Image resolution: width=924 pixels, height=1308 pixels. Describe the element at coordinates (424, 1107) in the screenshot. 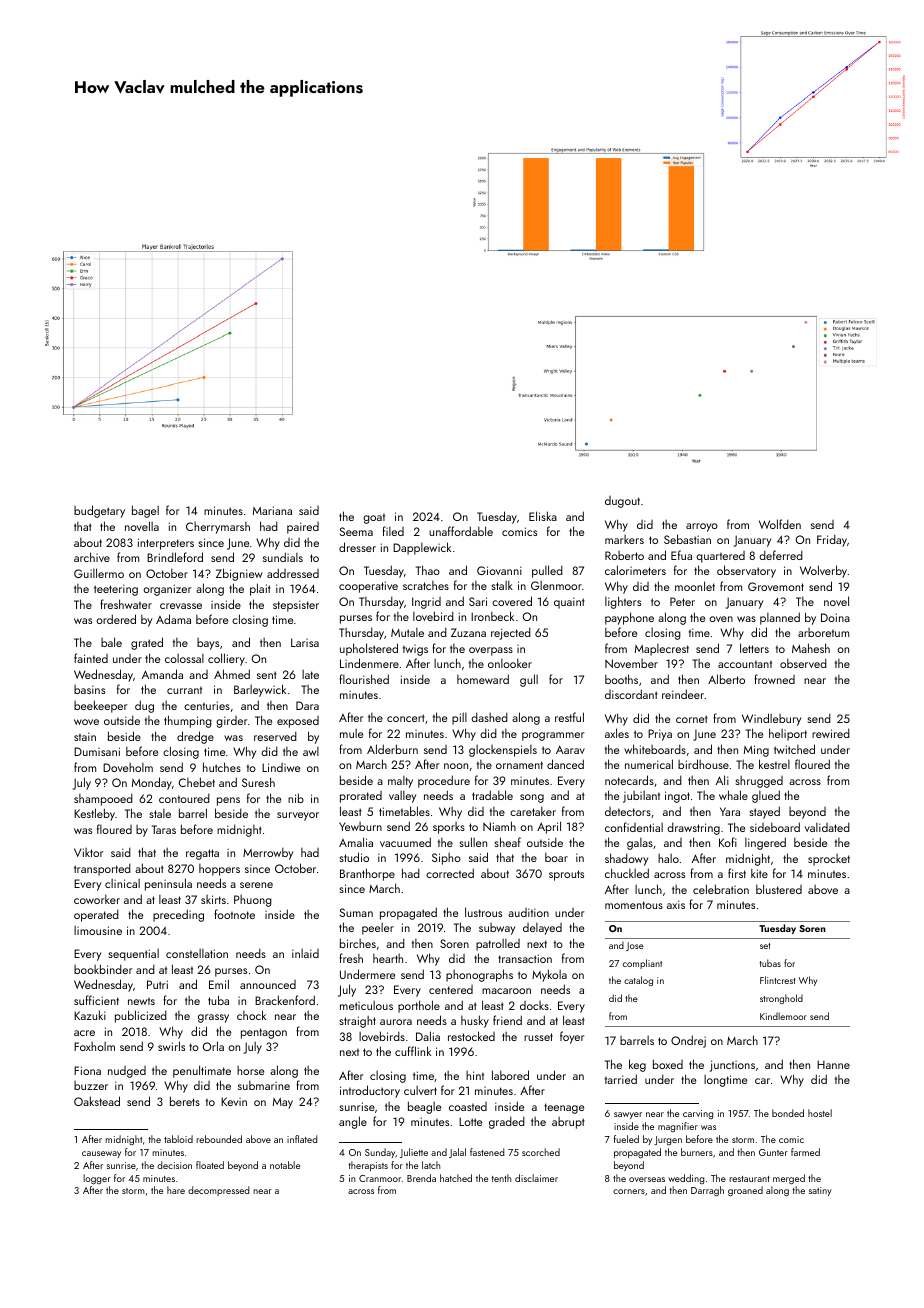

I see `beagle` at that location.
